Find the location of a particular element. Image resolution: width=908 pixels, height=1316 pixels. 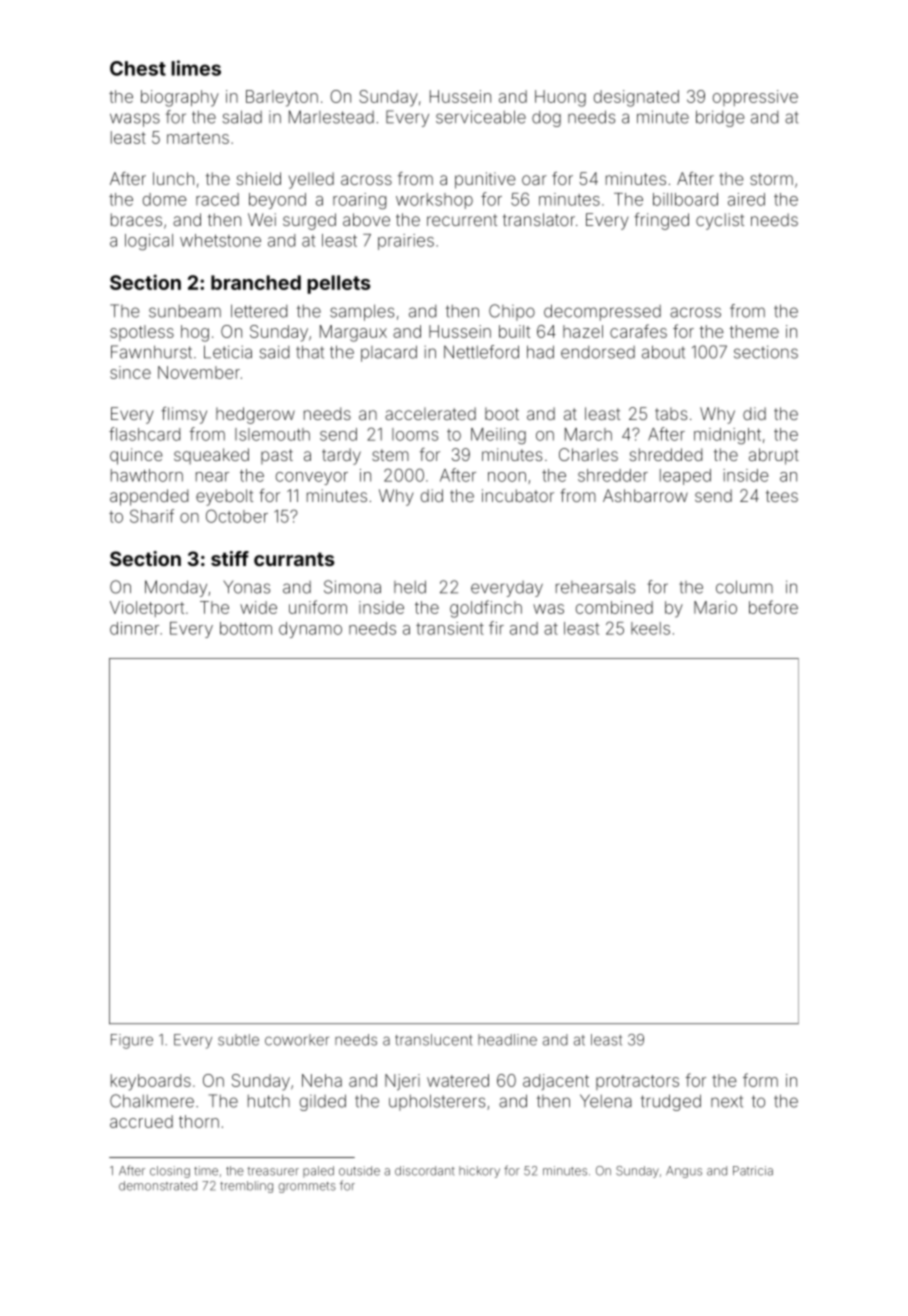

billboard is located at coordinates (685, 199).
